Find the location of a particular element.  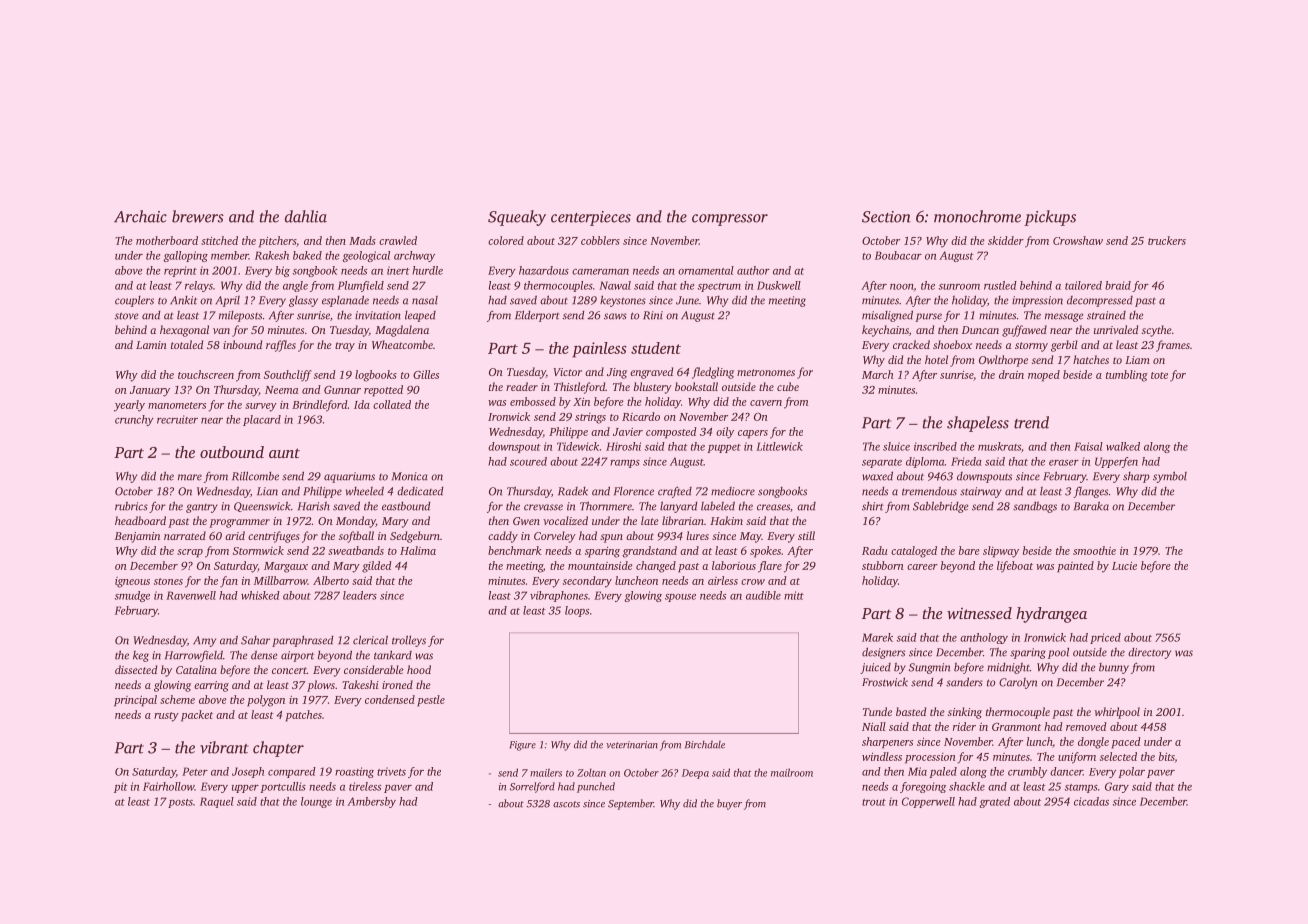

centerpieces is located at coordinates (591, 218).
